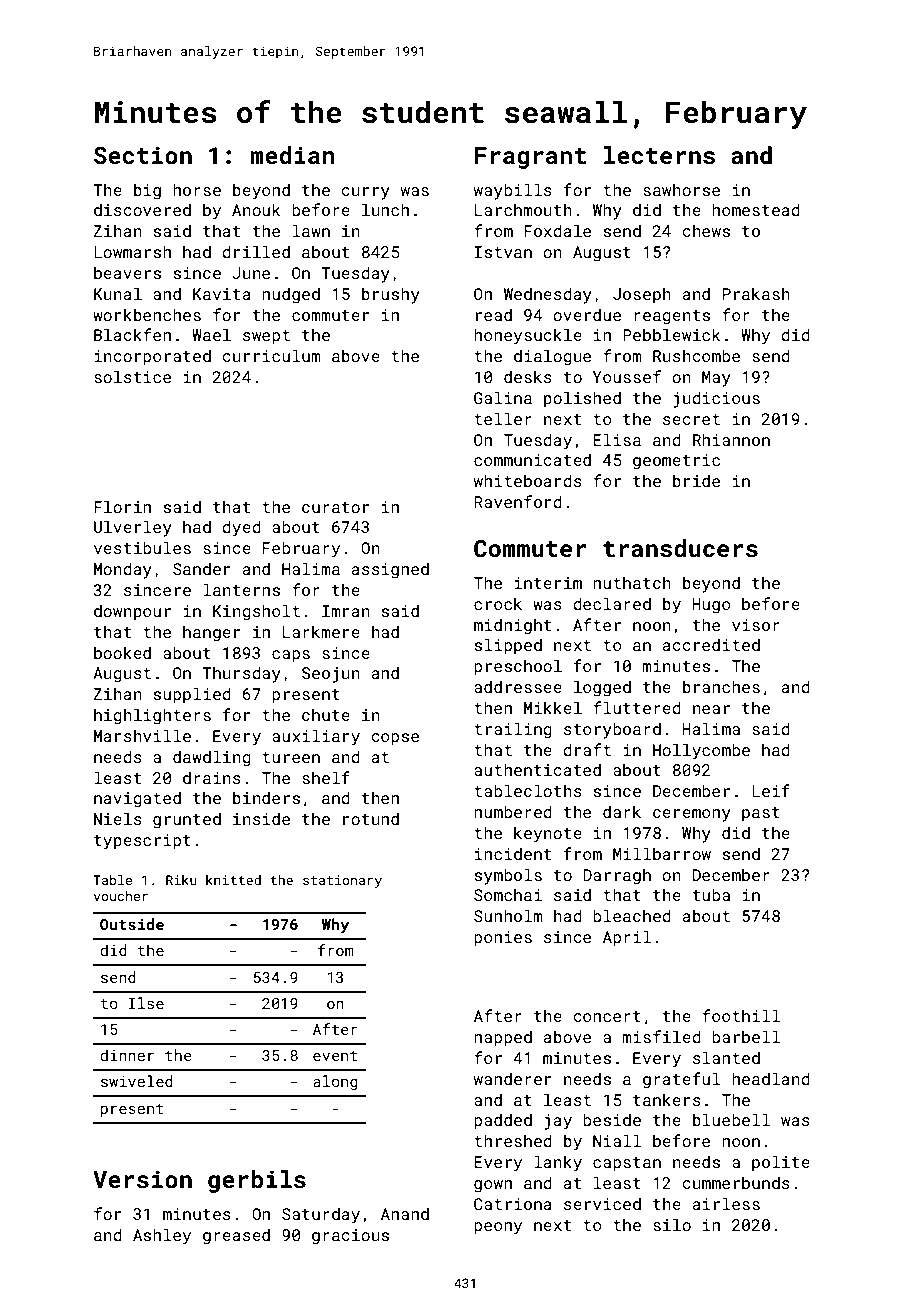  What do you see at coordinates (494, 314) in the page?
I see `read` at bounding box center [494, 314].
